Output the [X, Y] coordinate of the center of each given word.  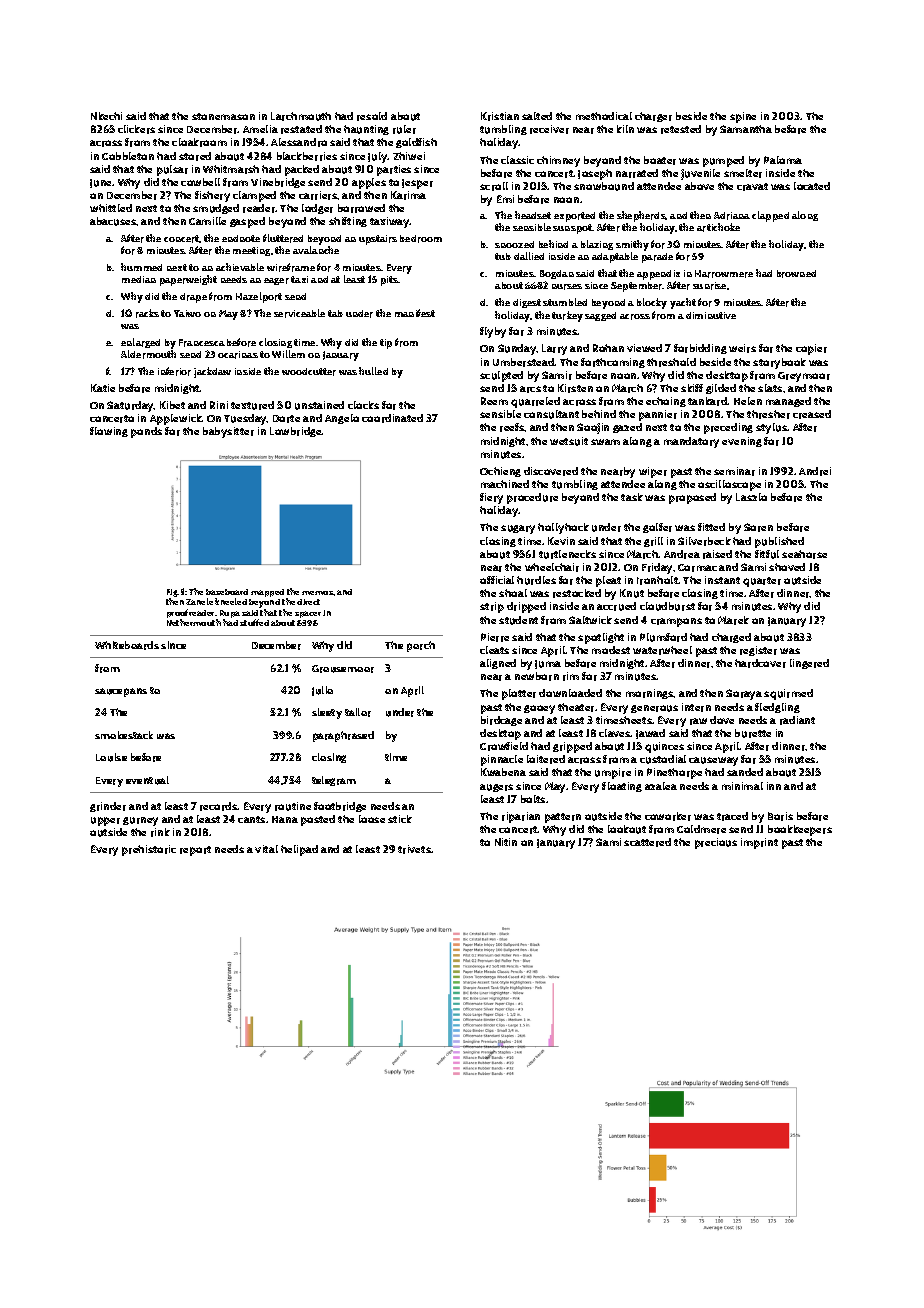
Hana [285, 819]
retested [681, 129]
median [139, 279]
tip [386, 344]
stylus [772, 428]
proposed [692, 498]
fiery [491, 498]
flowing [109, 432]
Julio [322, 691]
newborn [537, 676]
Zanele [199, 601]
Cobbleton [128, 156]
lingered [809, 664]
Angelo [342, 419]
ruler [404, 129]
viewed [644, 348]
